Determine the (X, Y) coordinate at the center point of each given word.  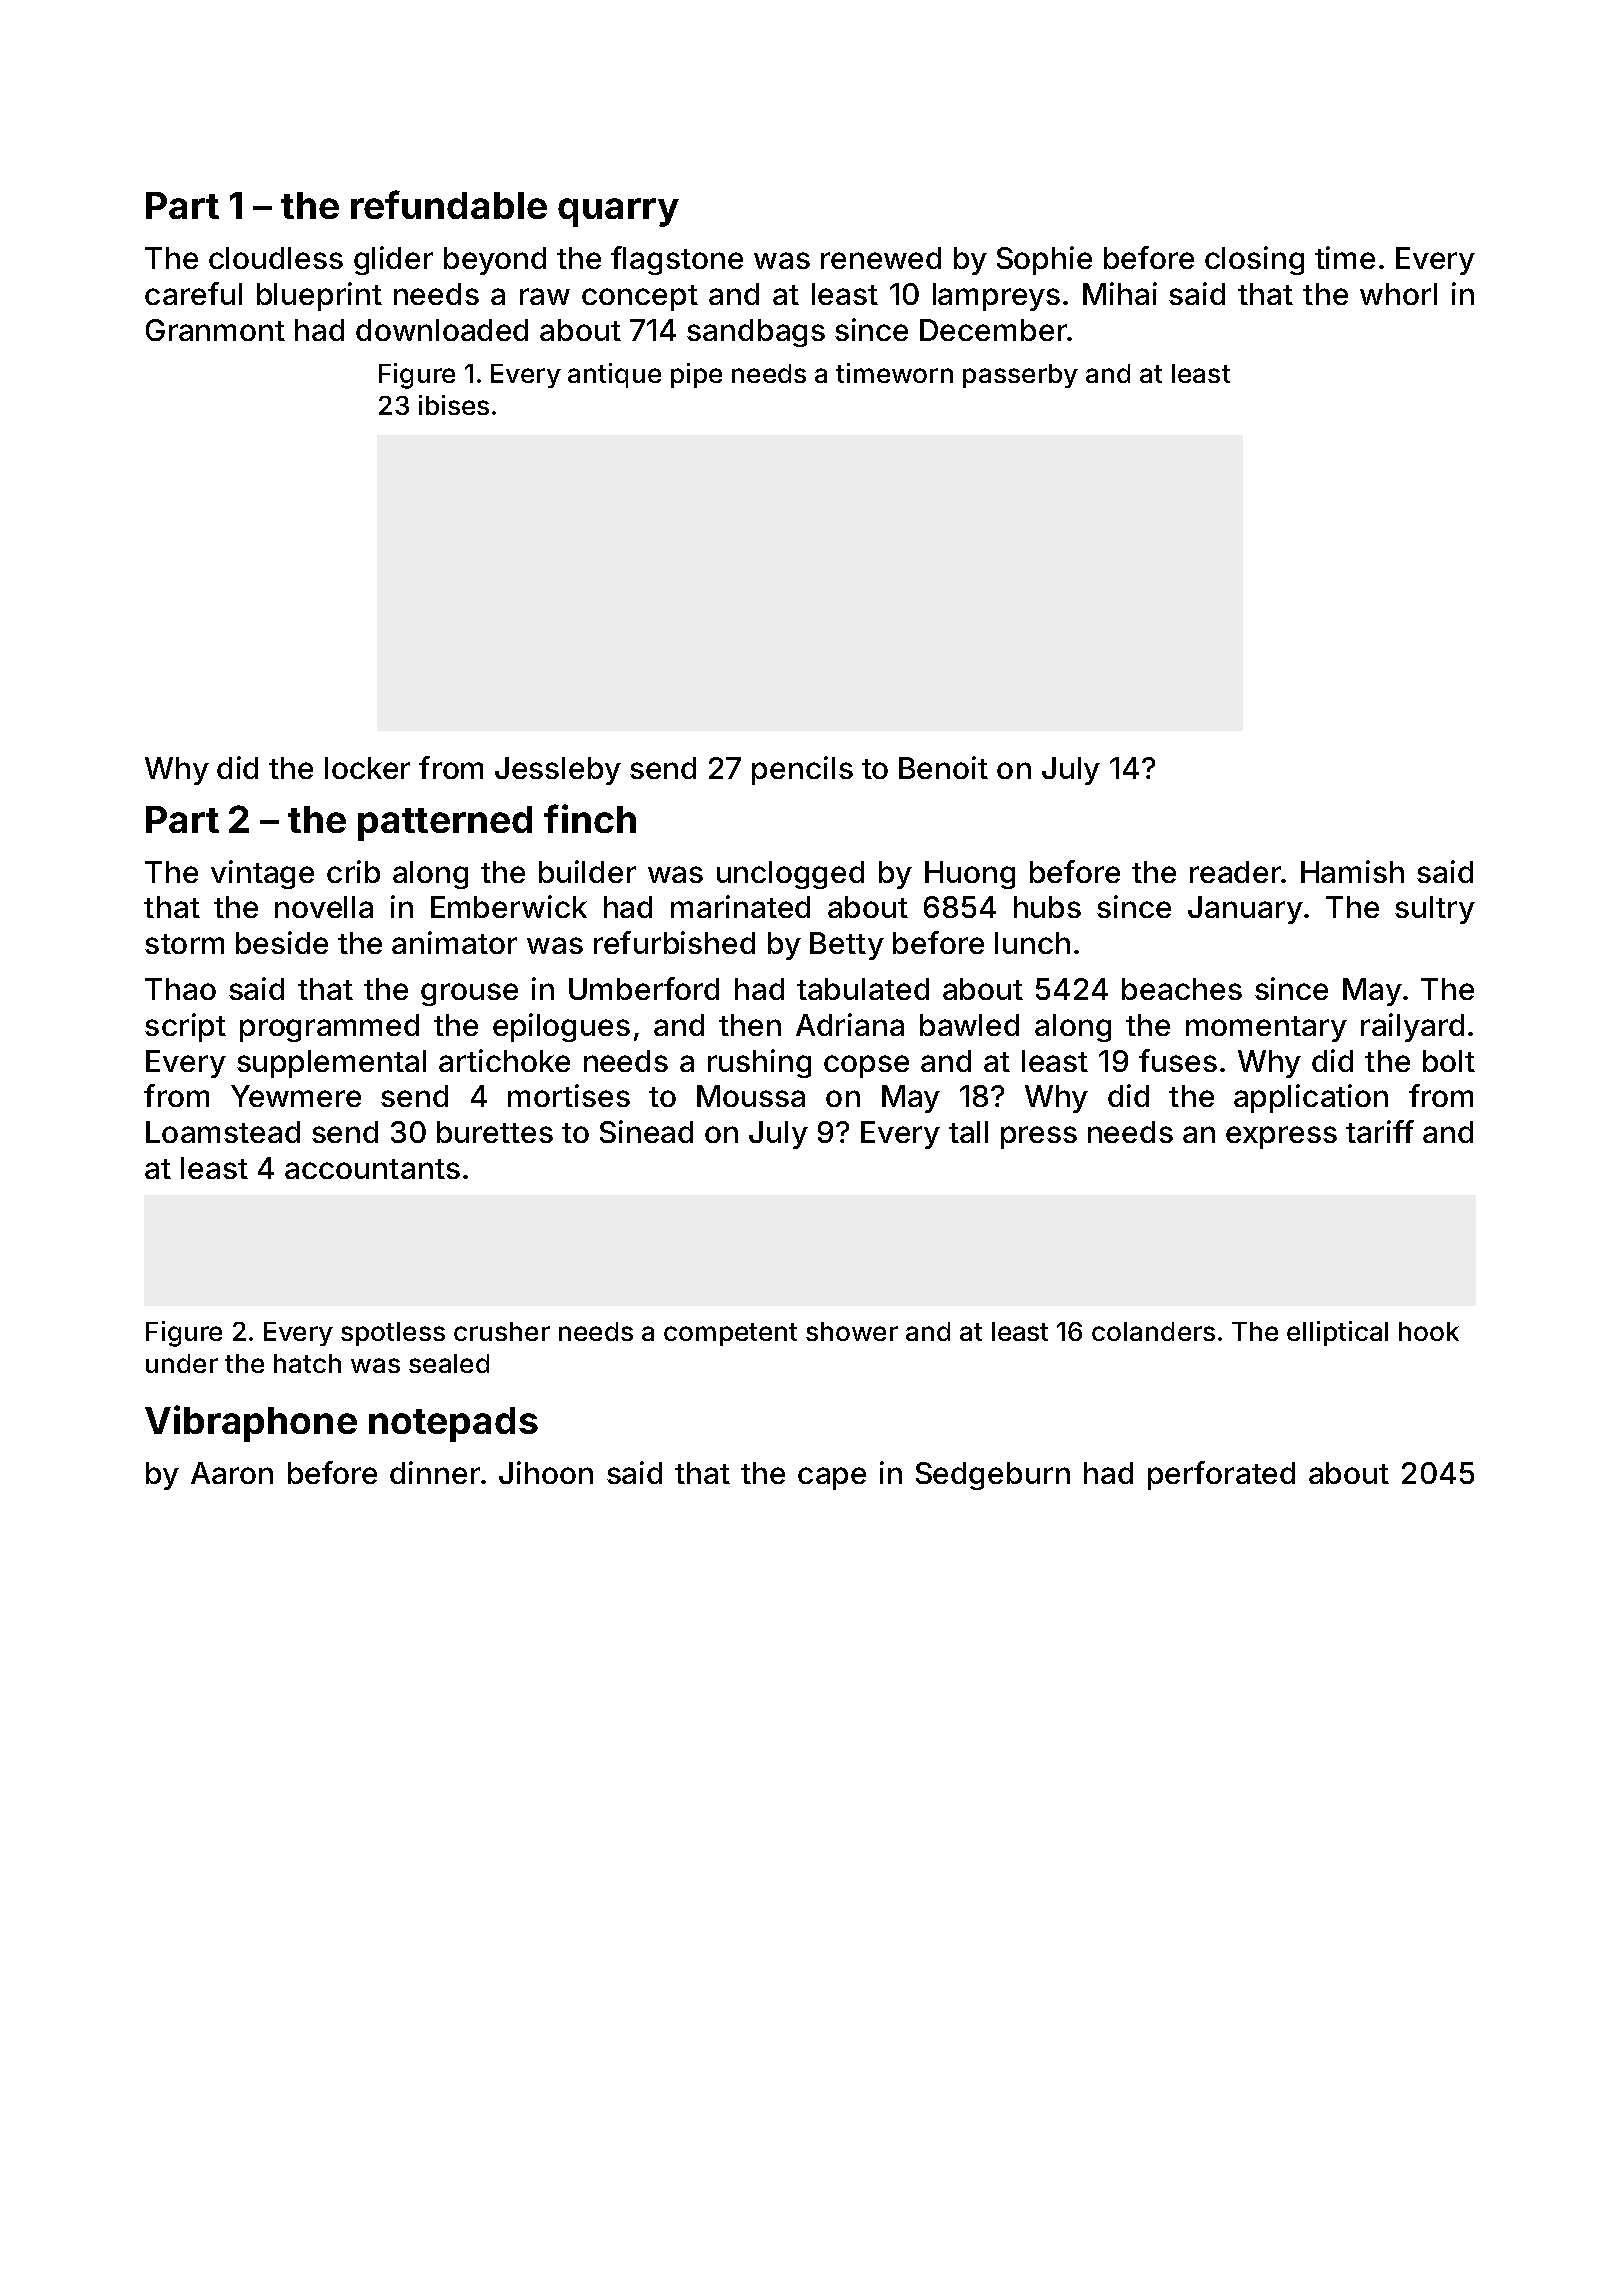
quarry (618, 212)
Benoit (943, 767)
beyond (495, 261)
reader (1235, 872)
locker (367, 768)
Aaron (232, 1473)
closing (1254, 260)
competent (730, 1334)
